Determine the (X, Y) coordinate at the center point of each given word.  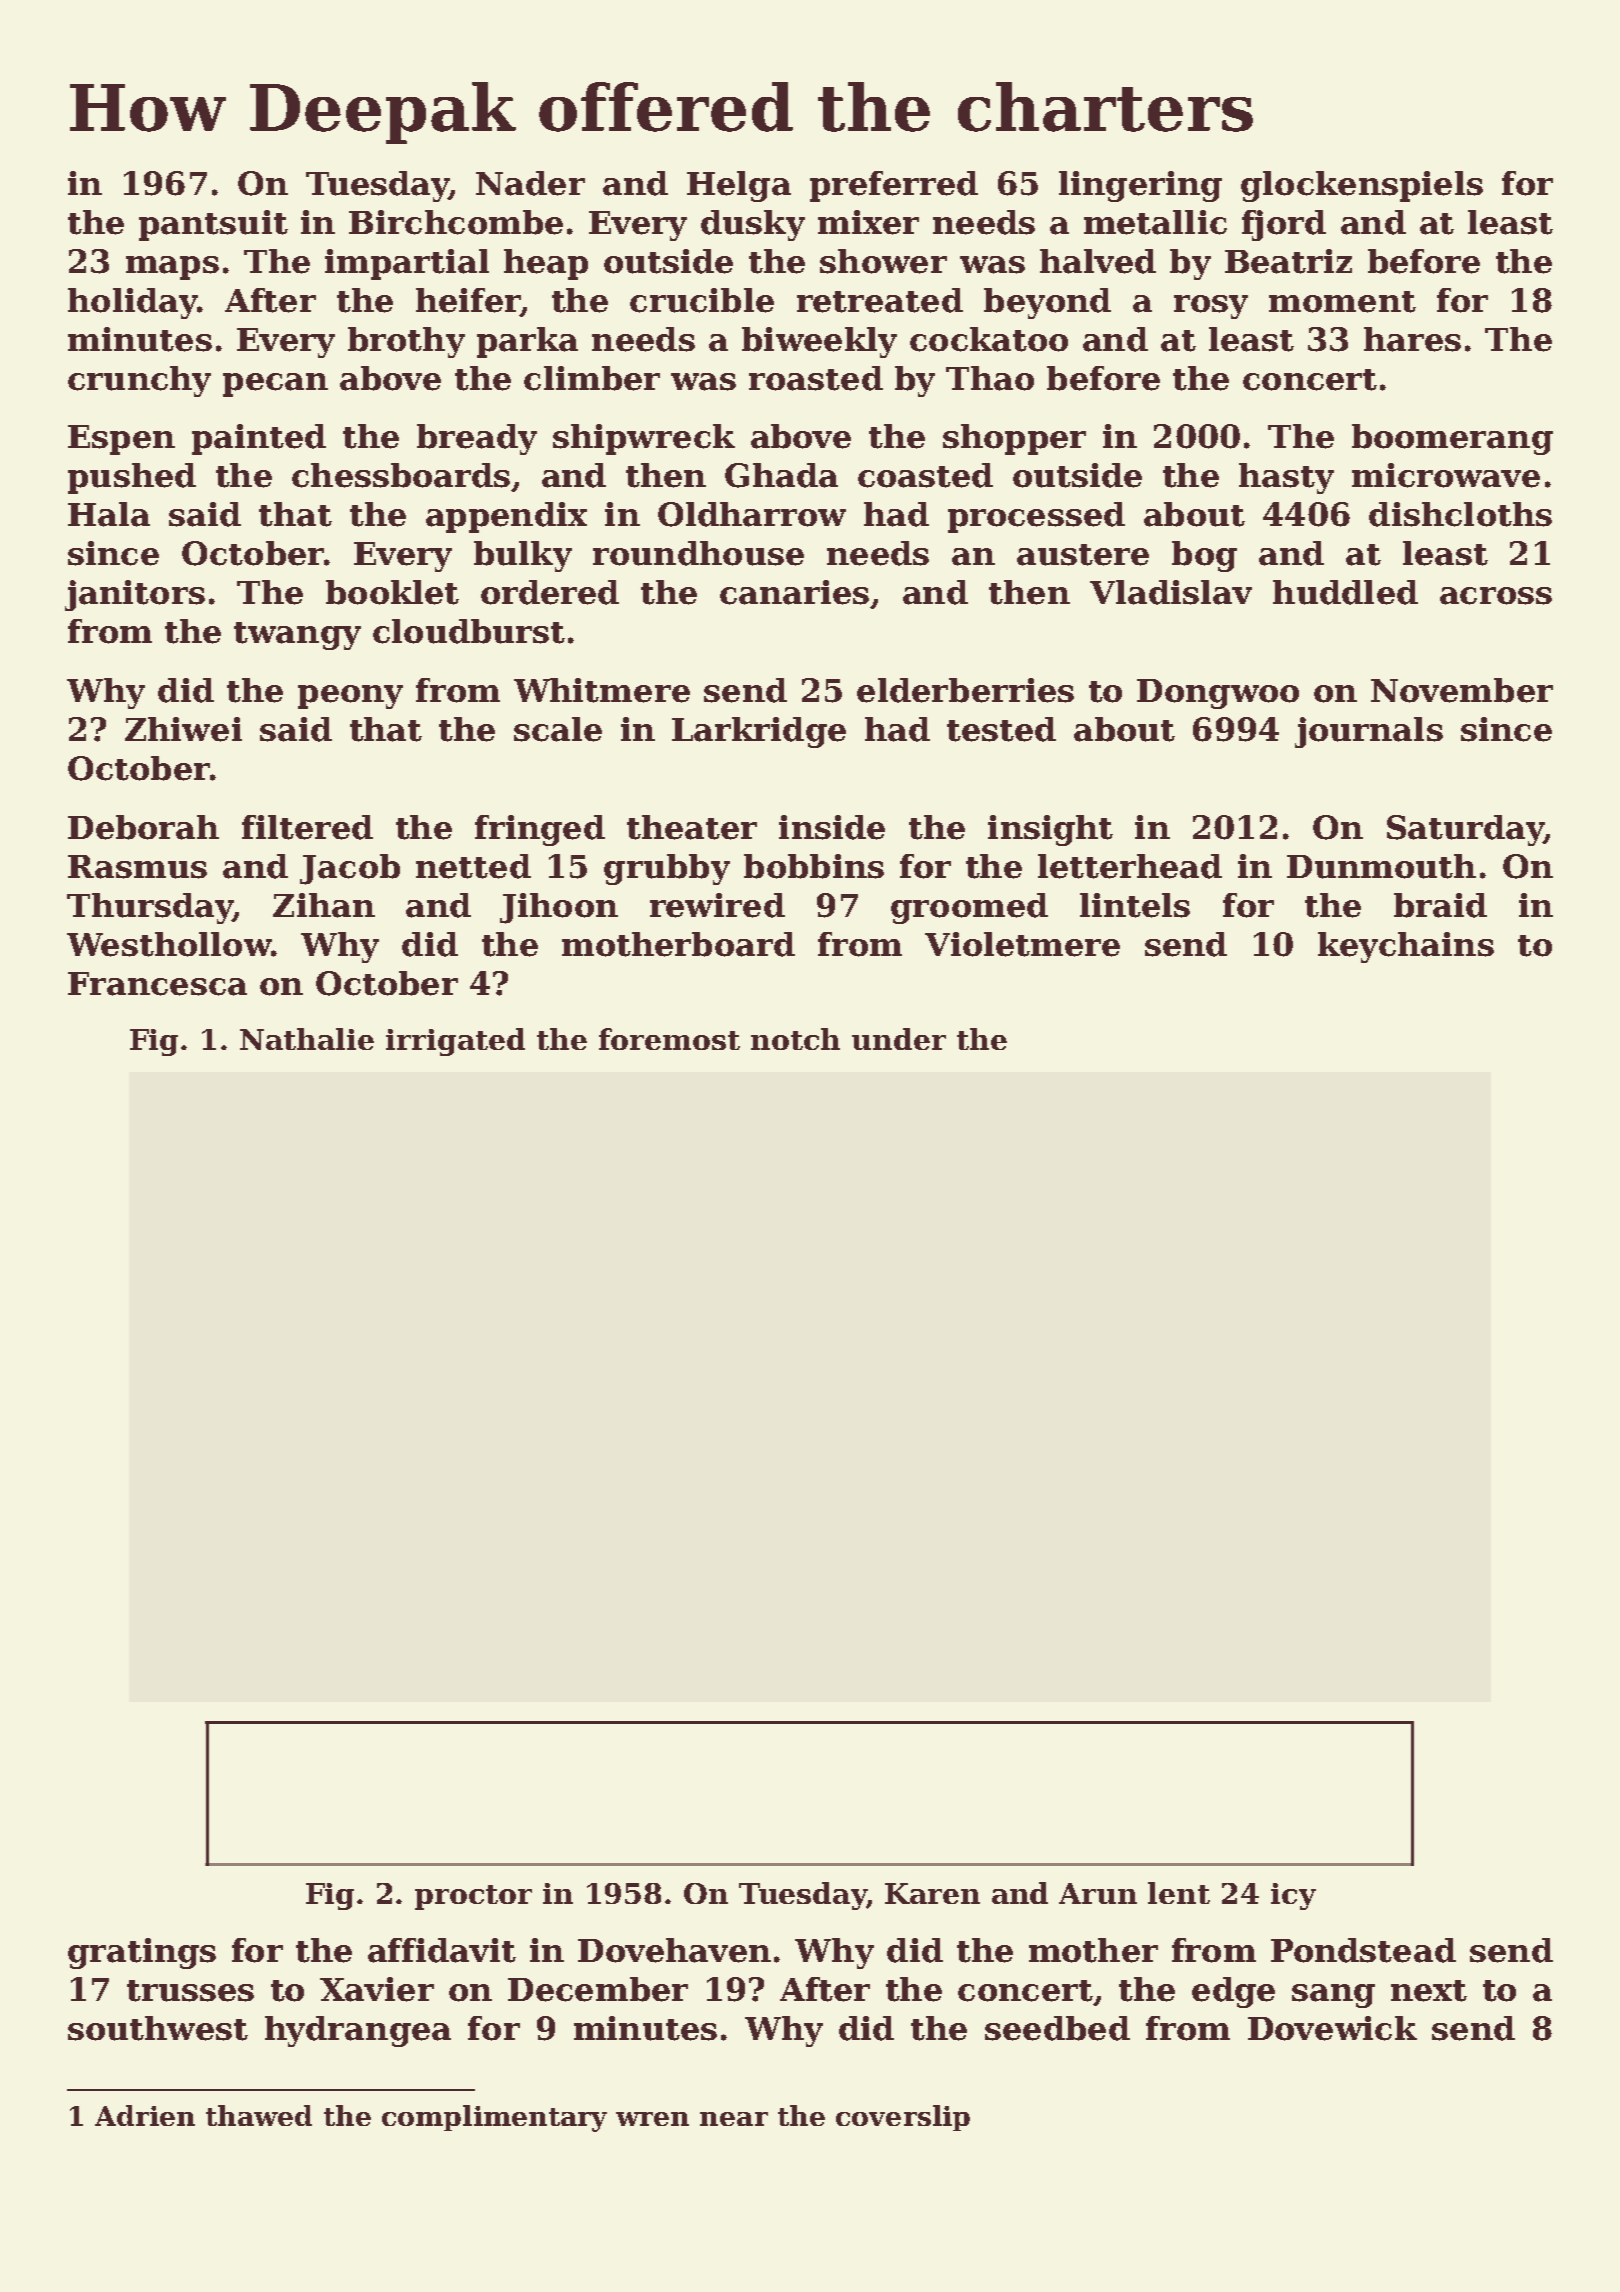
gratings (142, 1953)
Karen (932, 1893)
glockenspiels (1362, 186)
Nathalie (307, 1039)
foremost (669, 1039)
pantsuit (213, 225)
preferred (894, 186)
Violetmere (1022, 944)
